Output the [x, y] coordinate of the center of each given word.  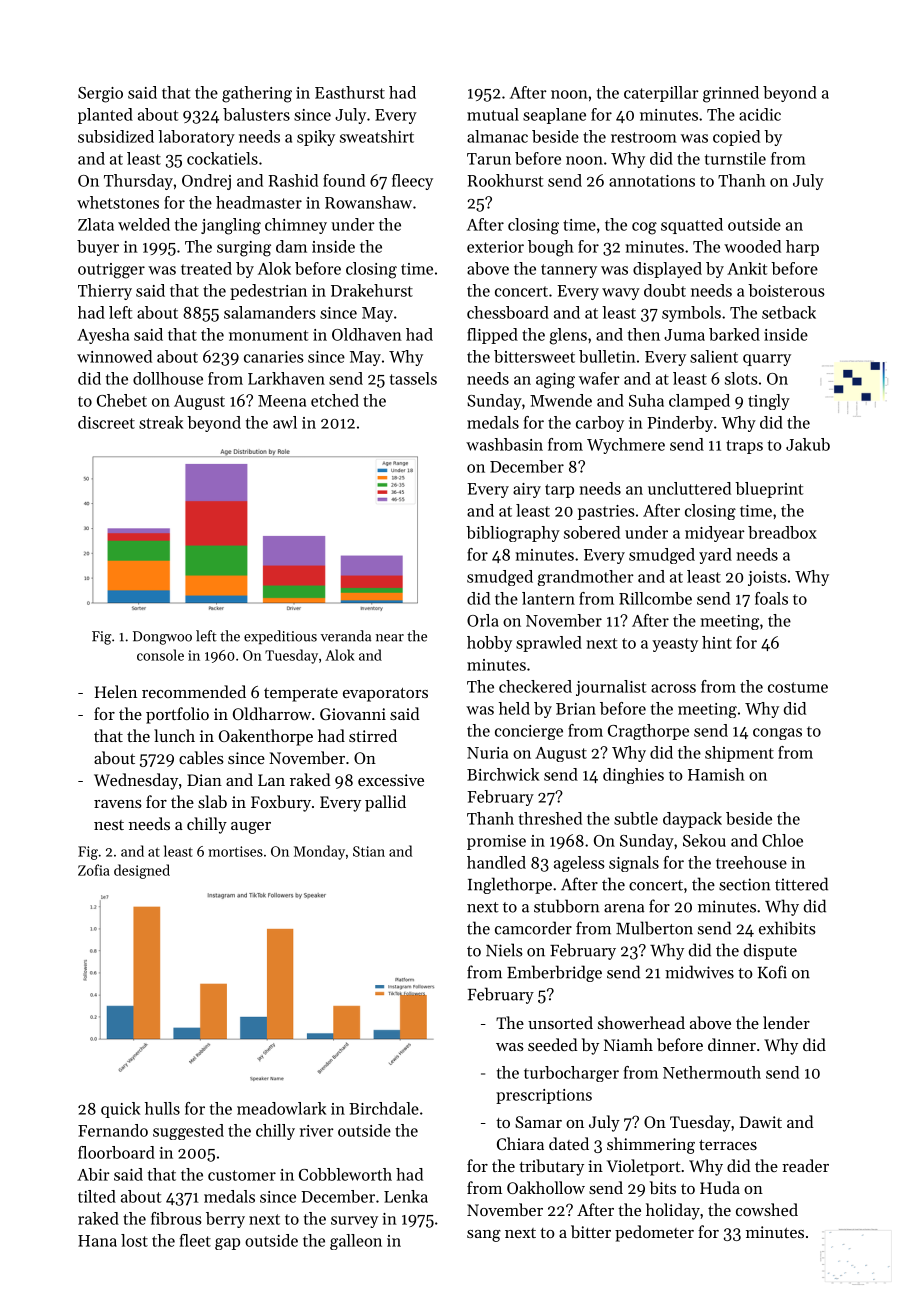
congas [777, 734]
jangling [231, 226]
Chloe [782, 840]
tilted [97, 1196]
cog [644, 228]
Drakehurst [372, 290]
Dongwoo [162, 638]
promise [496, 842]
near [390, 638]
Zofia [94, 870]
